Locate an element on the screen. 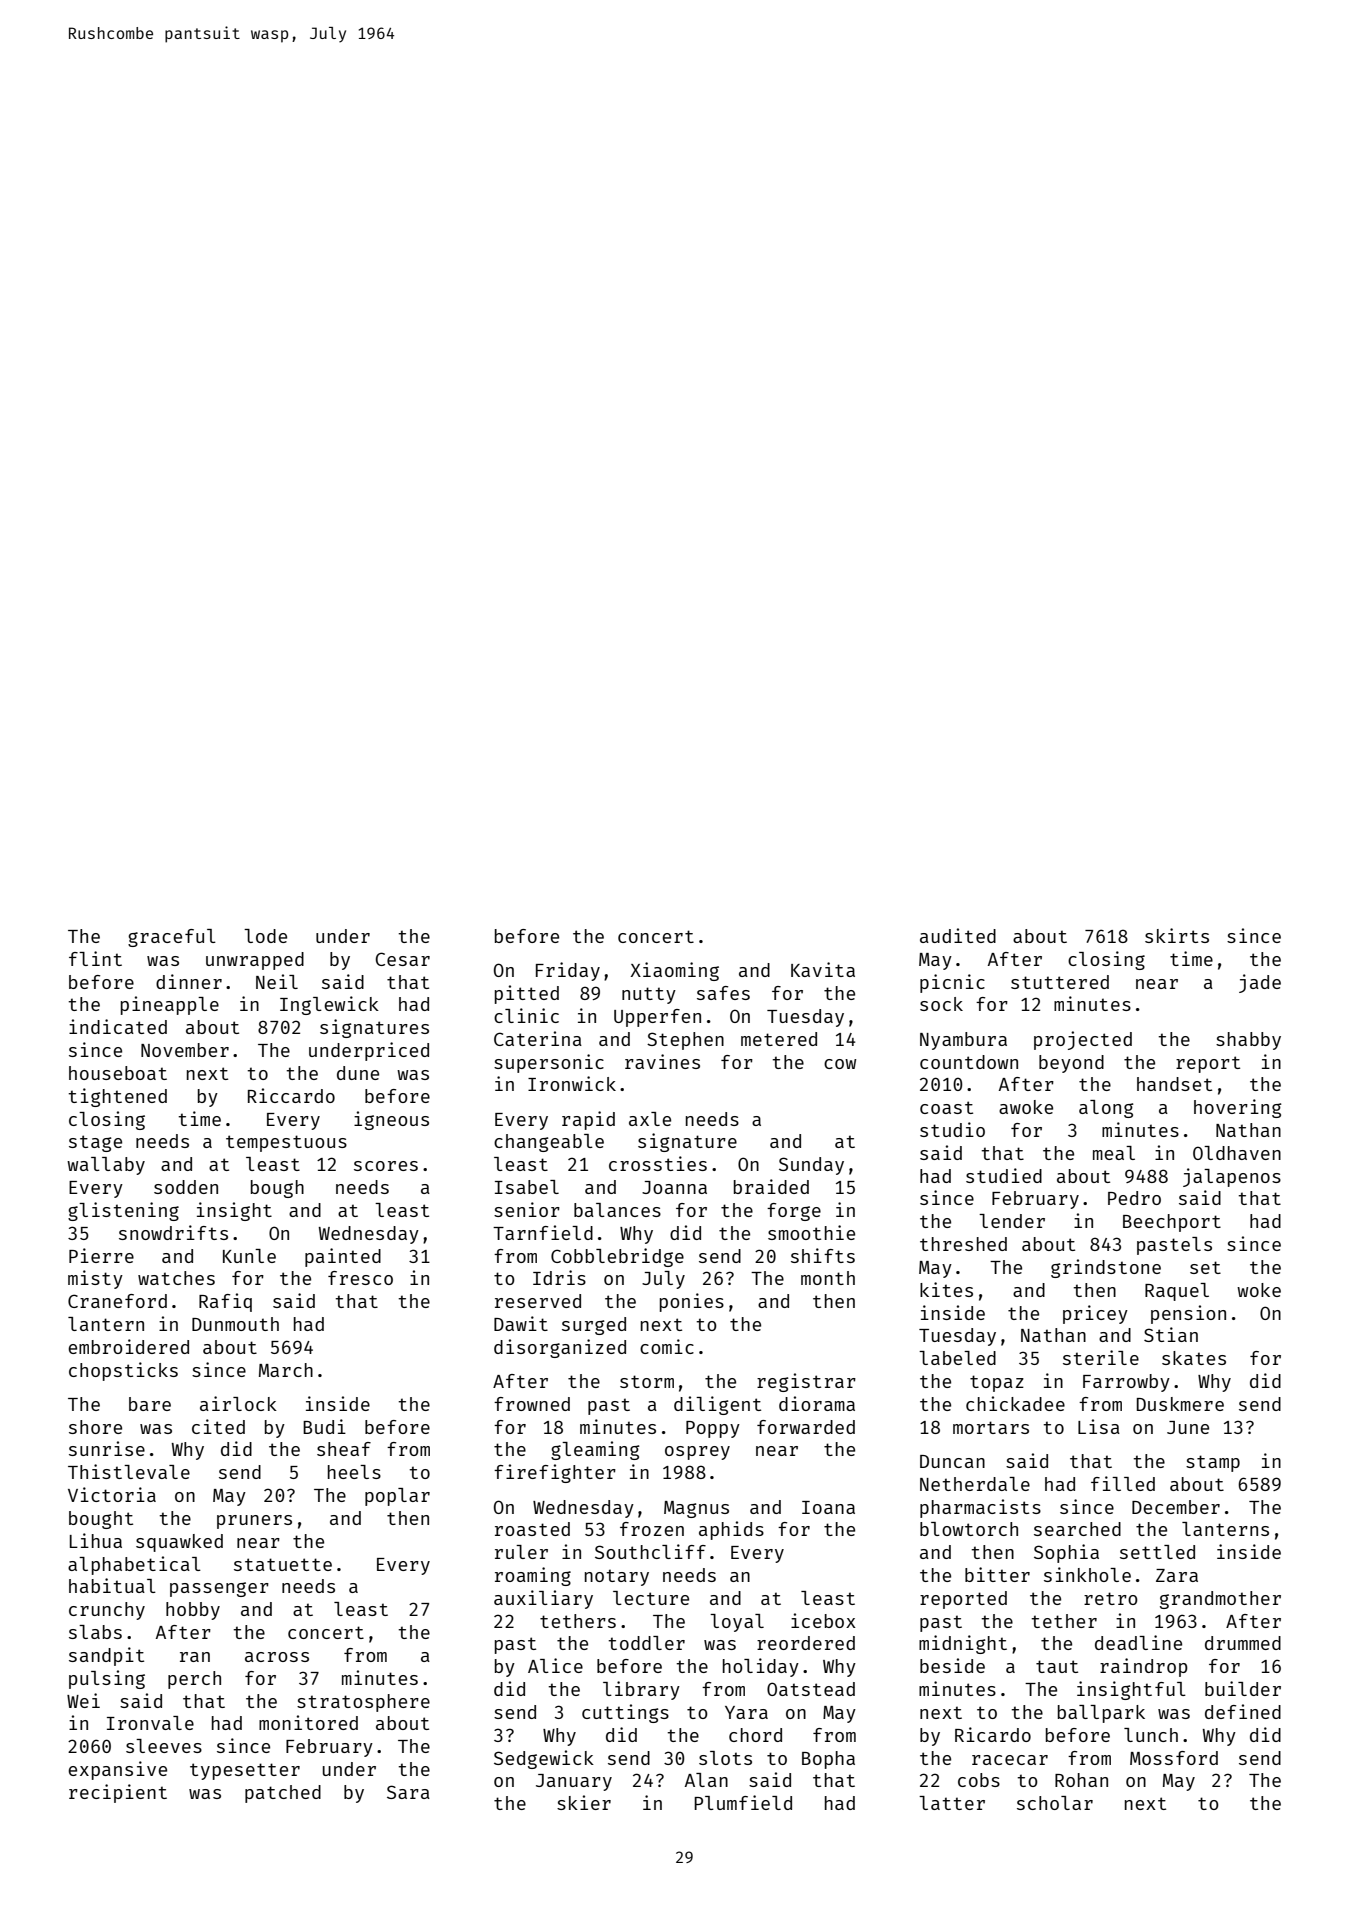  bare is located at coordinates (150, 1404).
